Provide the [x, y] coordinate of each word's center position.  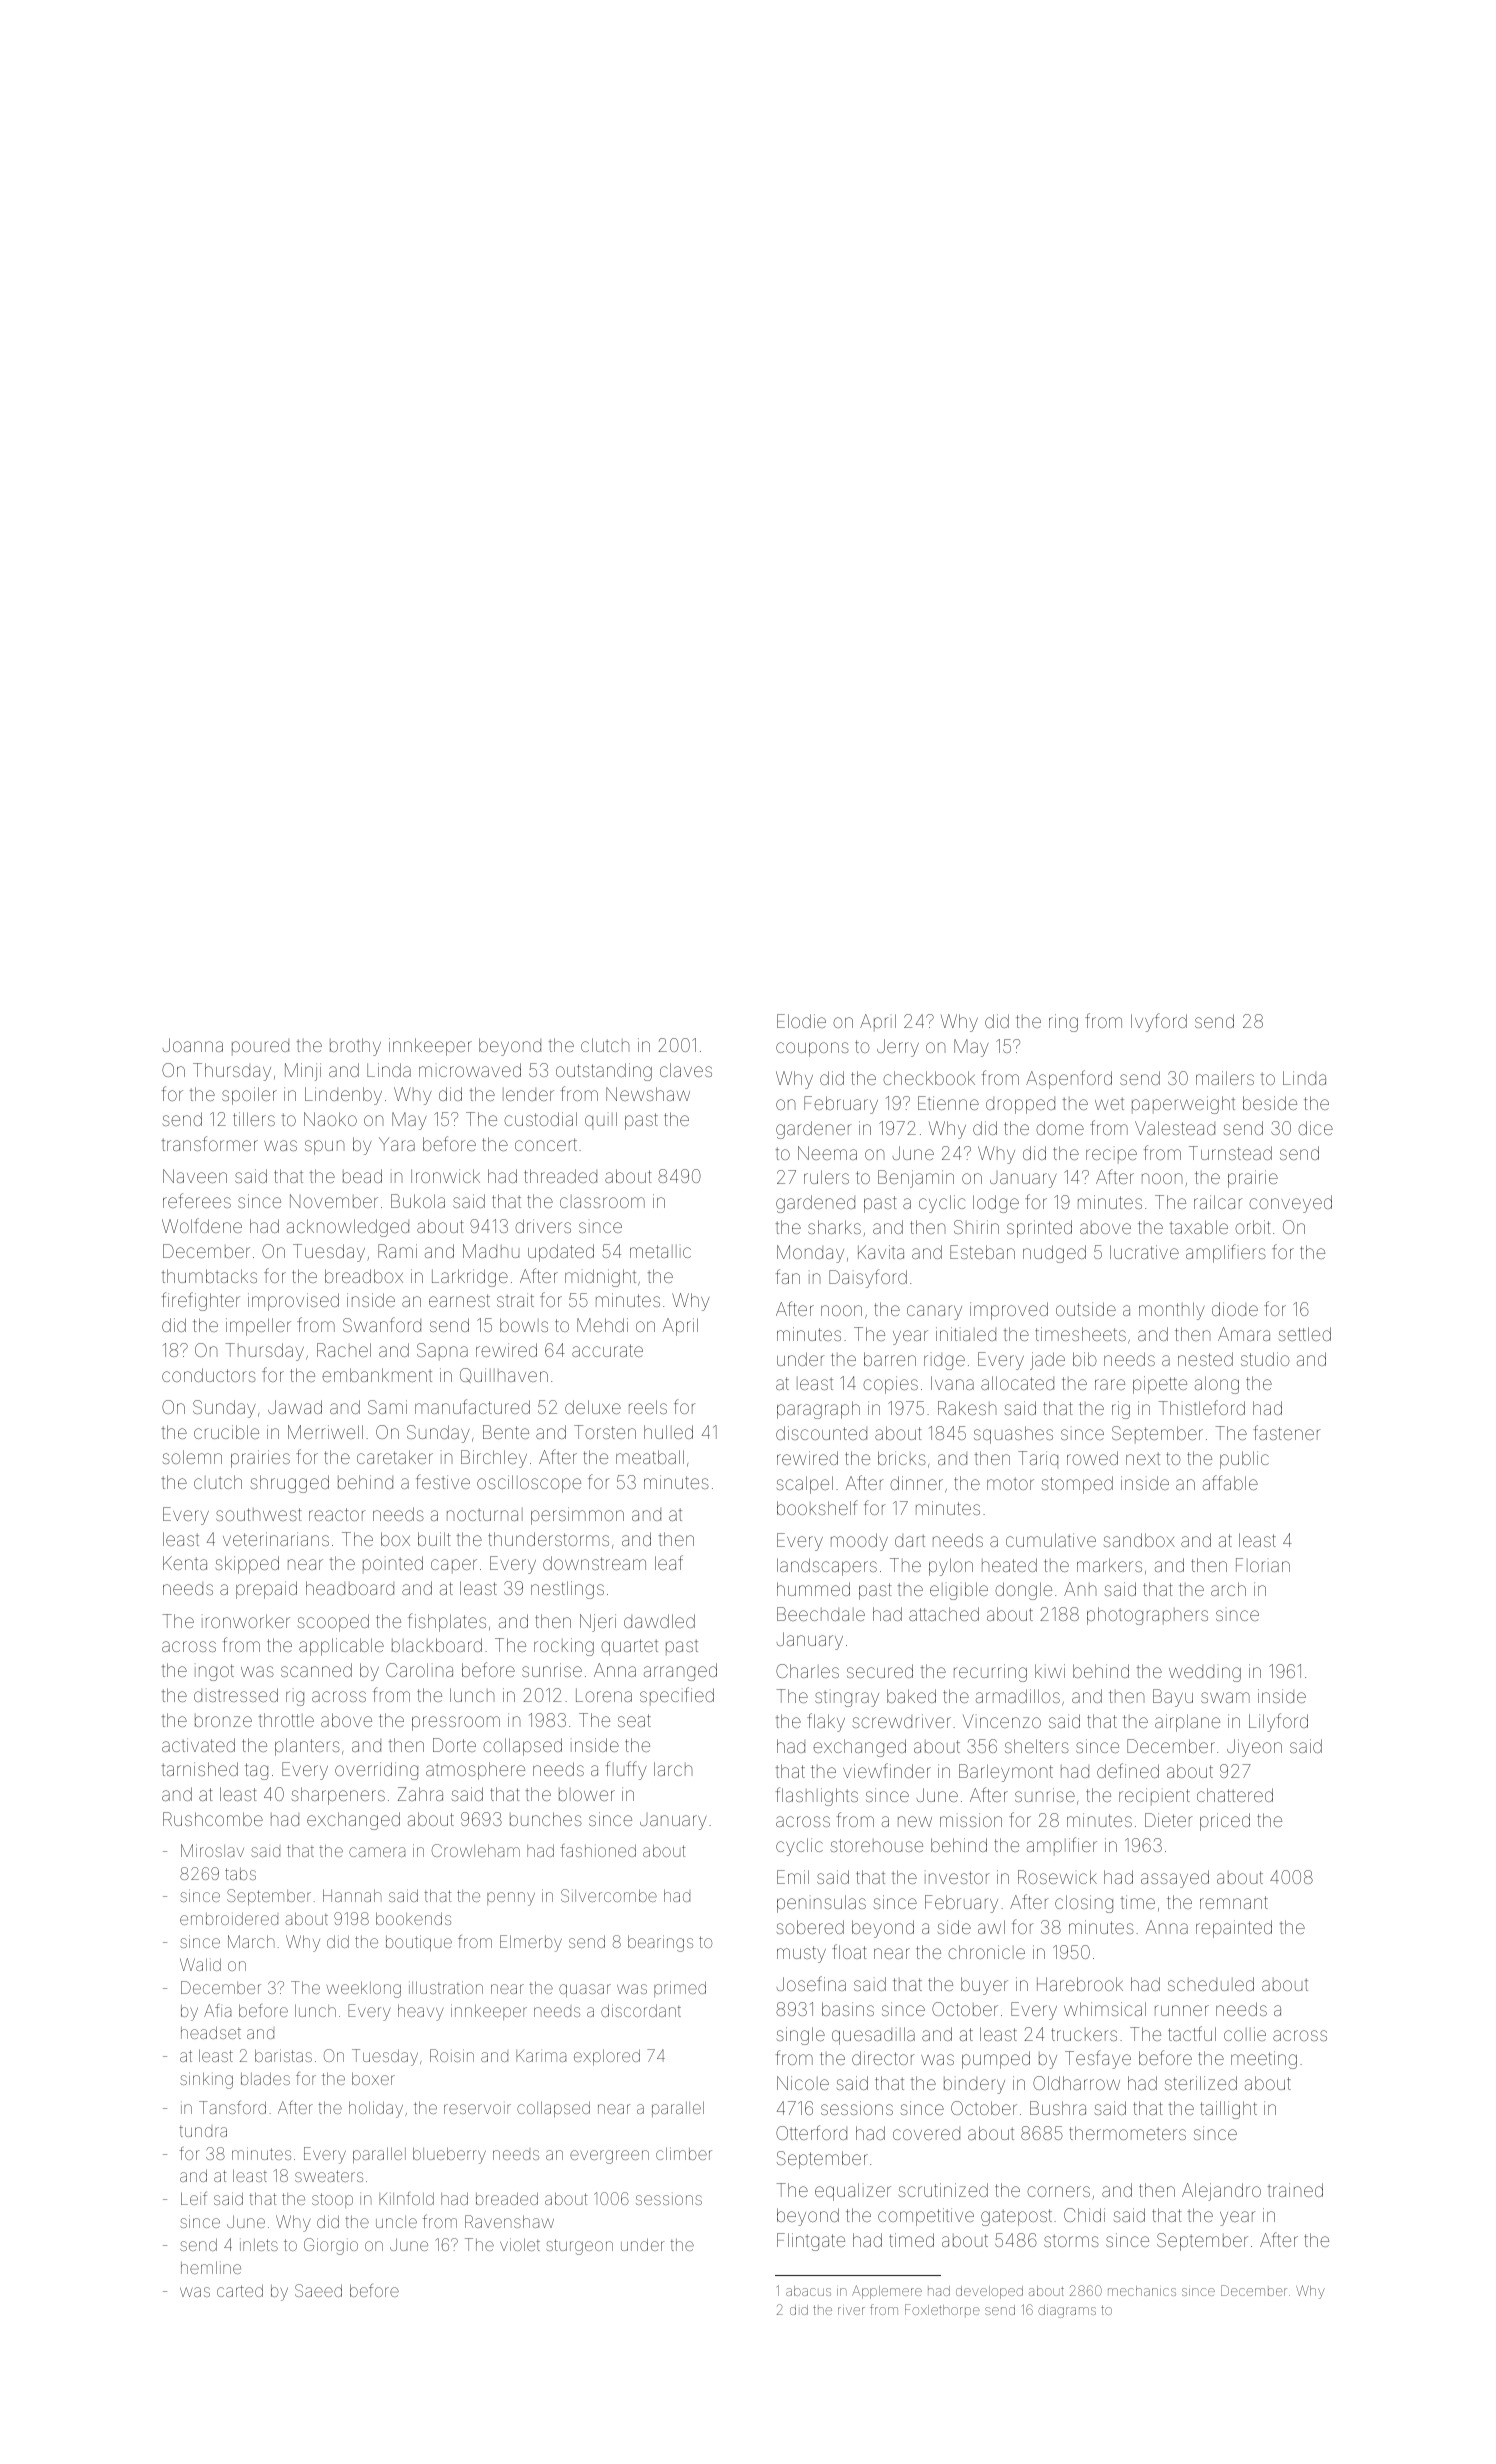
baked [911, 1696]
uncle [396, 2222]
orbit [1252, 1227]
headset [211, 2032]
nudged [1054, 1254]
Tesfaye [1098, 2059]
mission [971, 1820]
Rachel [344, 1350]
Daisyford [868, 1278]
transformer [210, 1143]
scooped [333, 1623]
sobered [810, 1927]
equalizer [853, 2192]
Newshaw [648, 1094]
